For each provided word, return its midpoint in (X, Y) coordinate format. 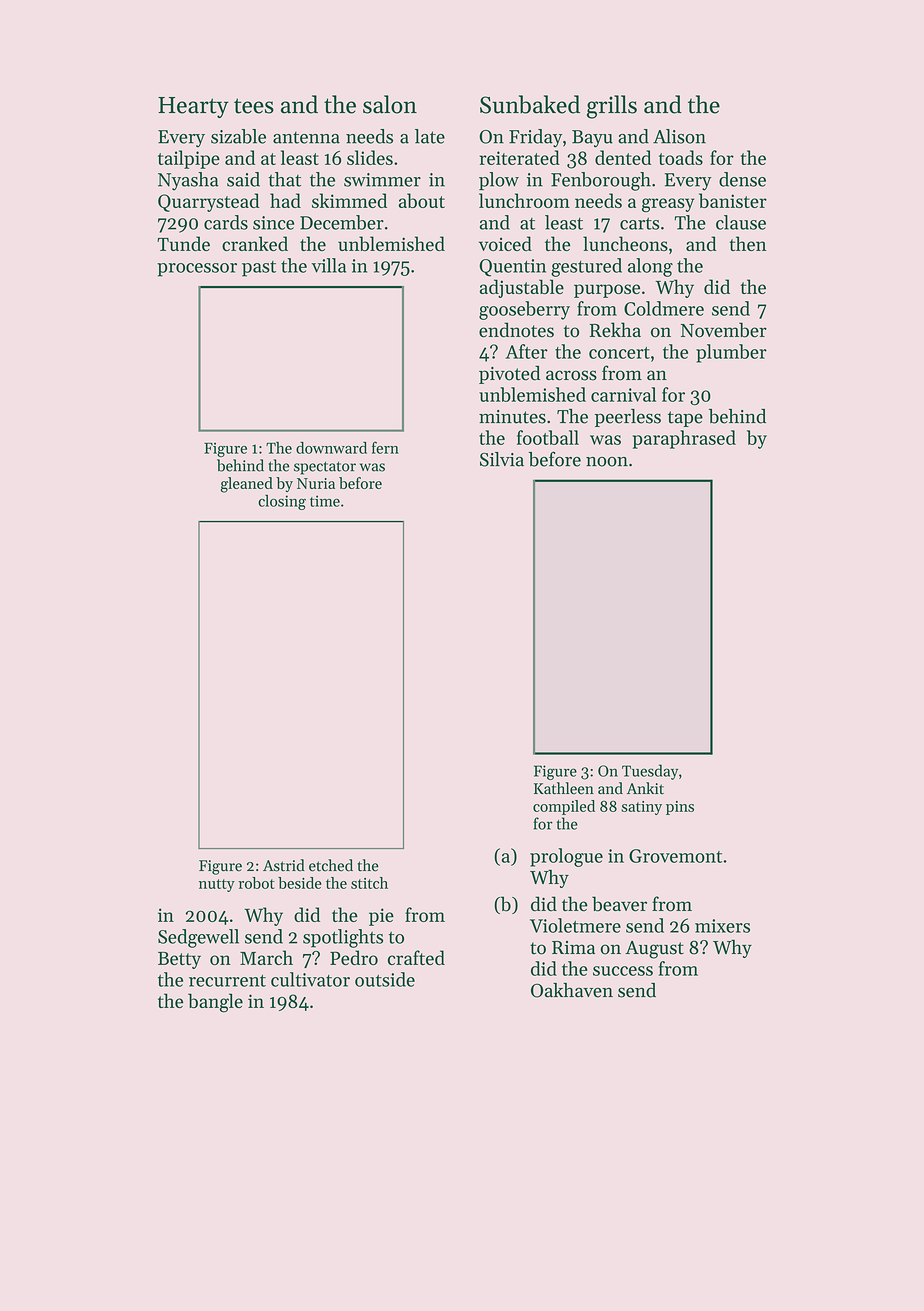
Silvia (502, 459)
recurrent (227, 981)
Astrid (284, 865)
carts (639, 223)
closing (282, 502)
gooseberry (524, 310)
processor (197, 270)
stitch (369, 883)
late (430, 136)
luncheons (625, 243)
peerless (628, 418)
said (243, 179)
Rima (573, 947)
